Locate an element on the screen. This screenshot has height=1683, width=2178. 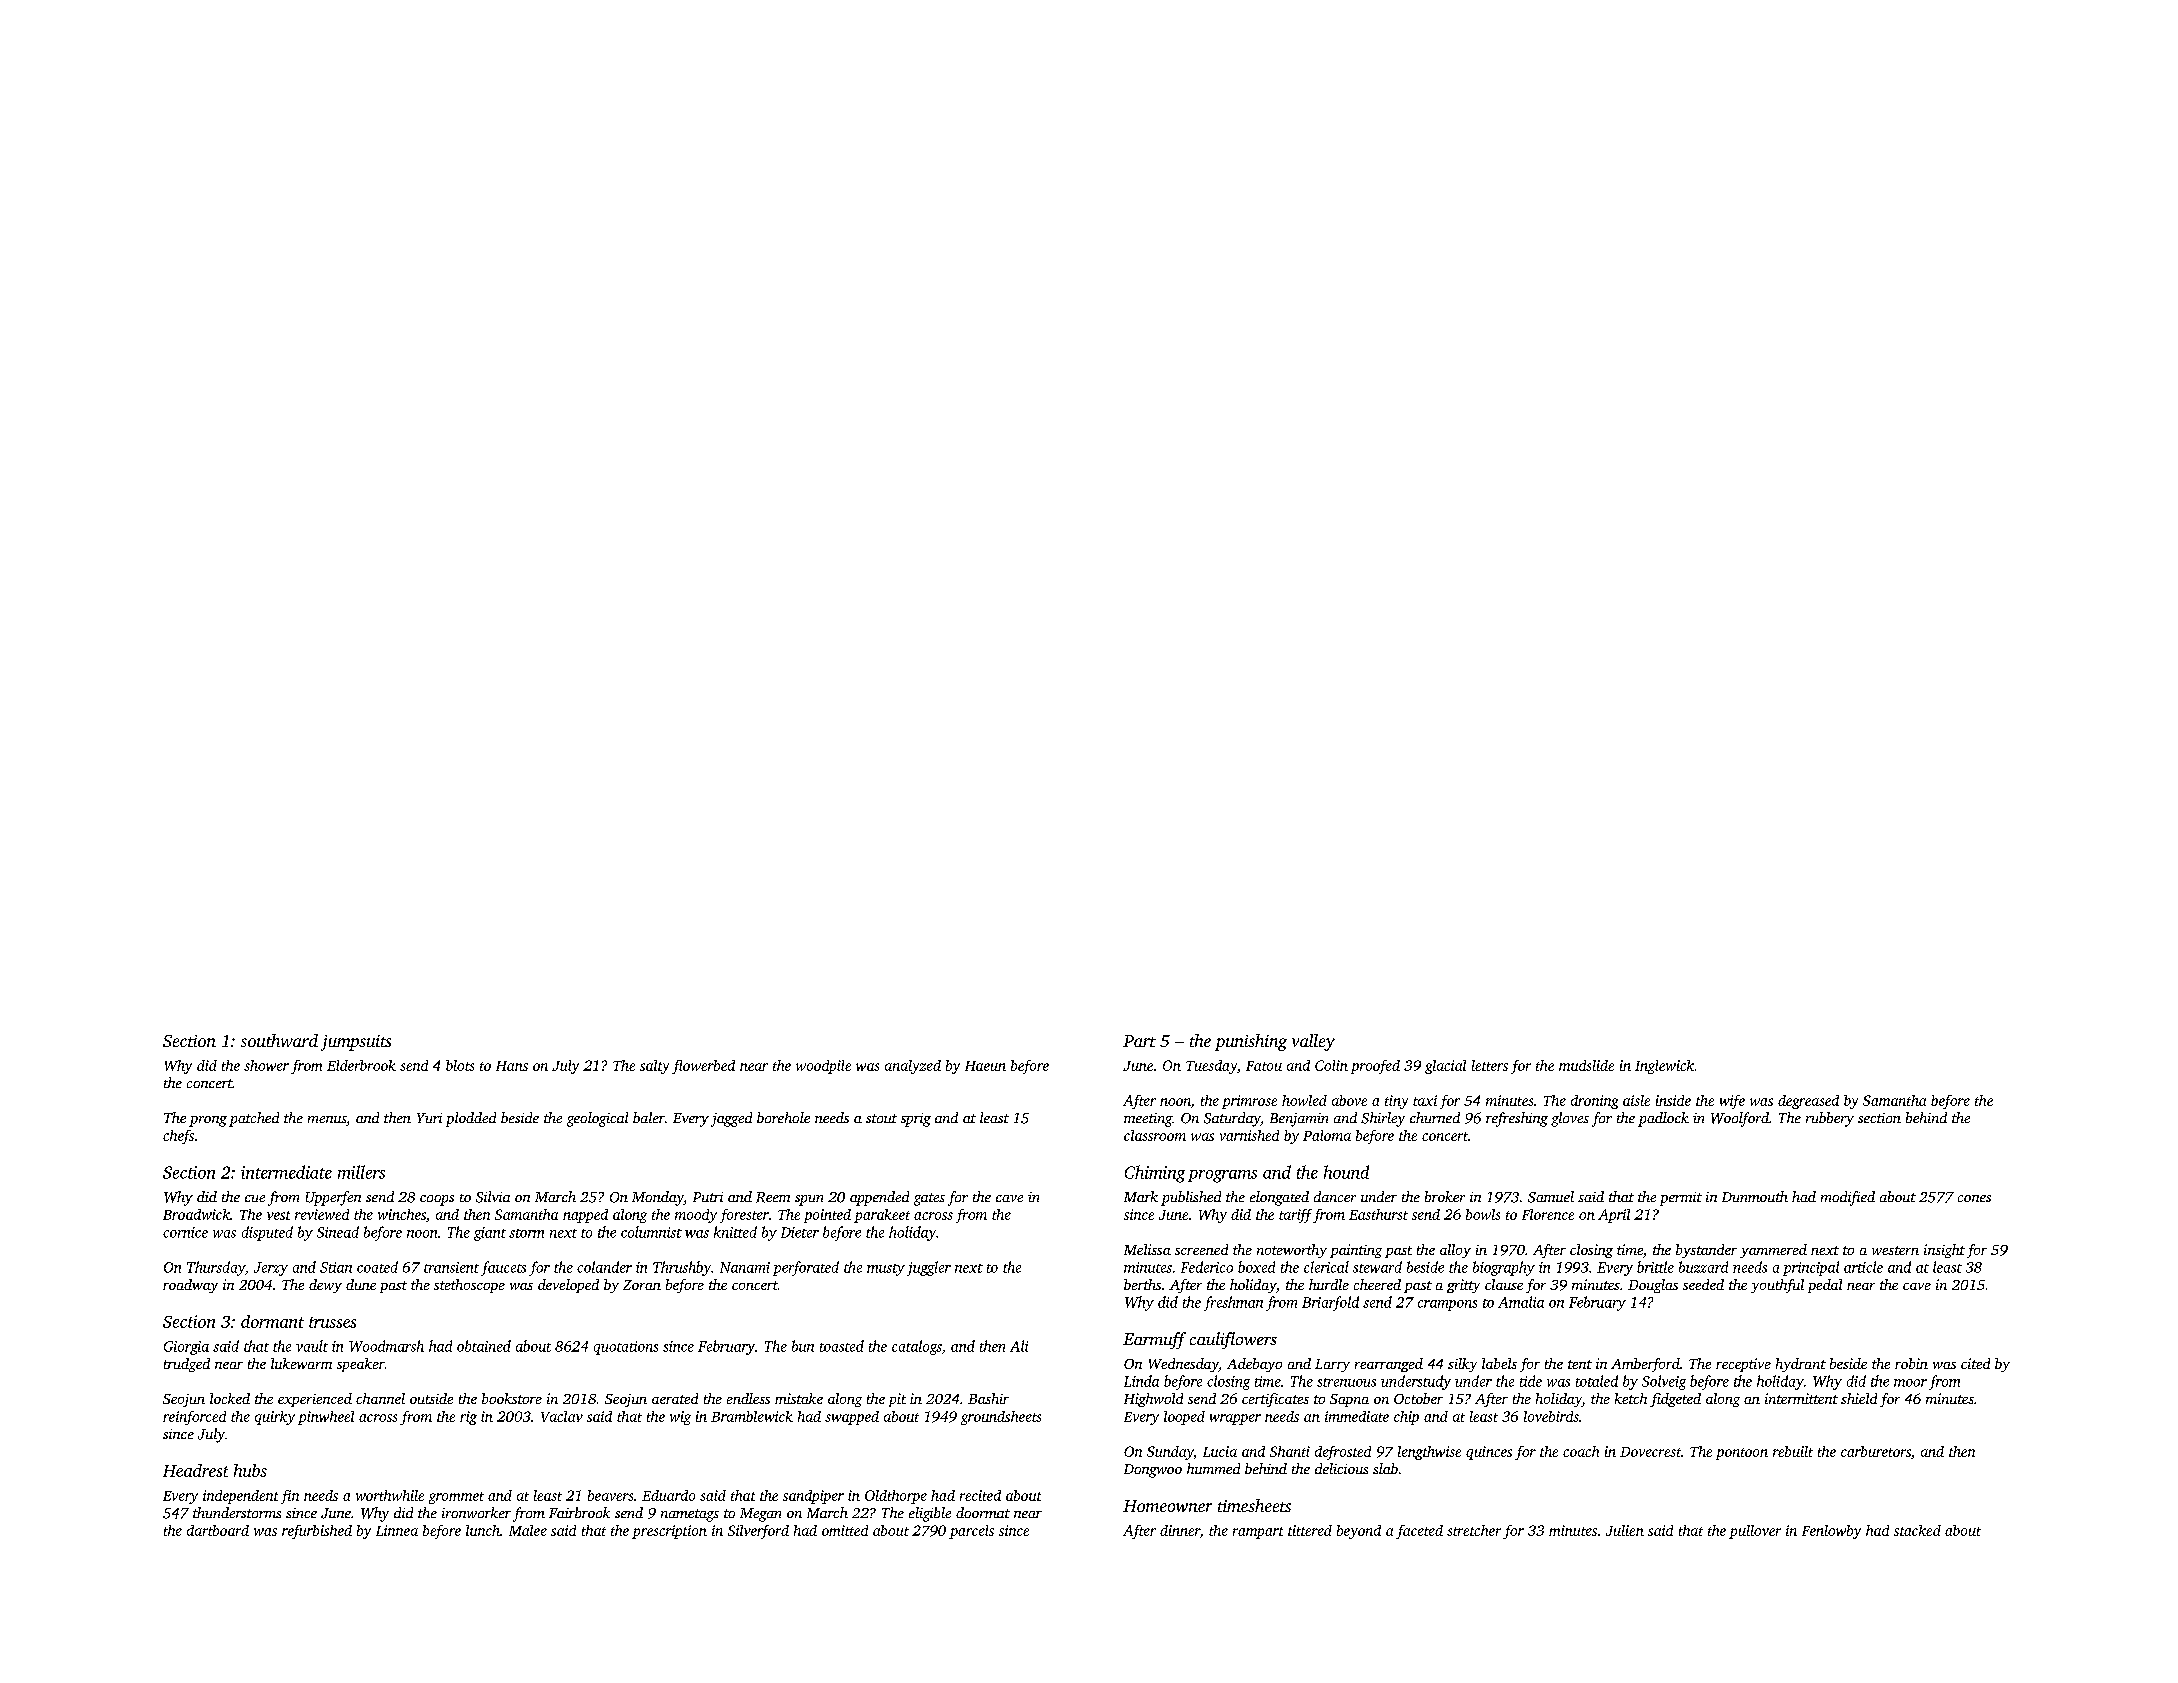
Solveig is located at coordinates (1664, 1382).
